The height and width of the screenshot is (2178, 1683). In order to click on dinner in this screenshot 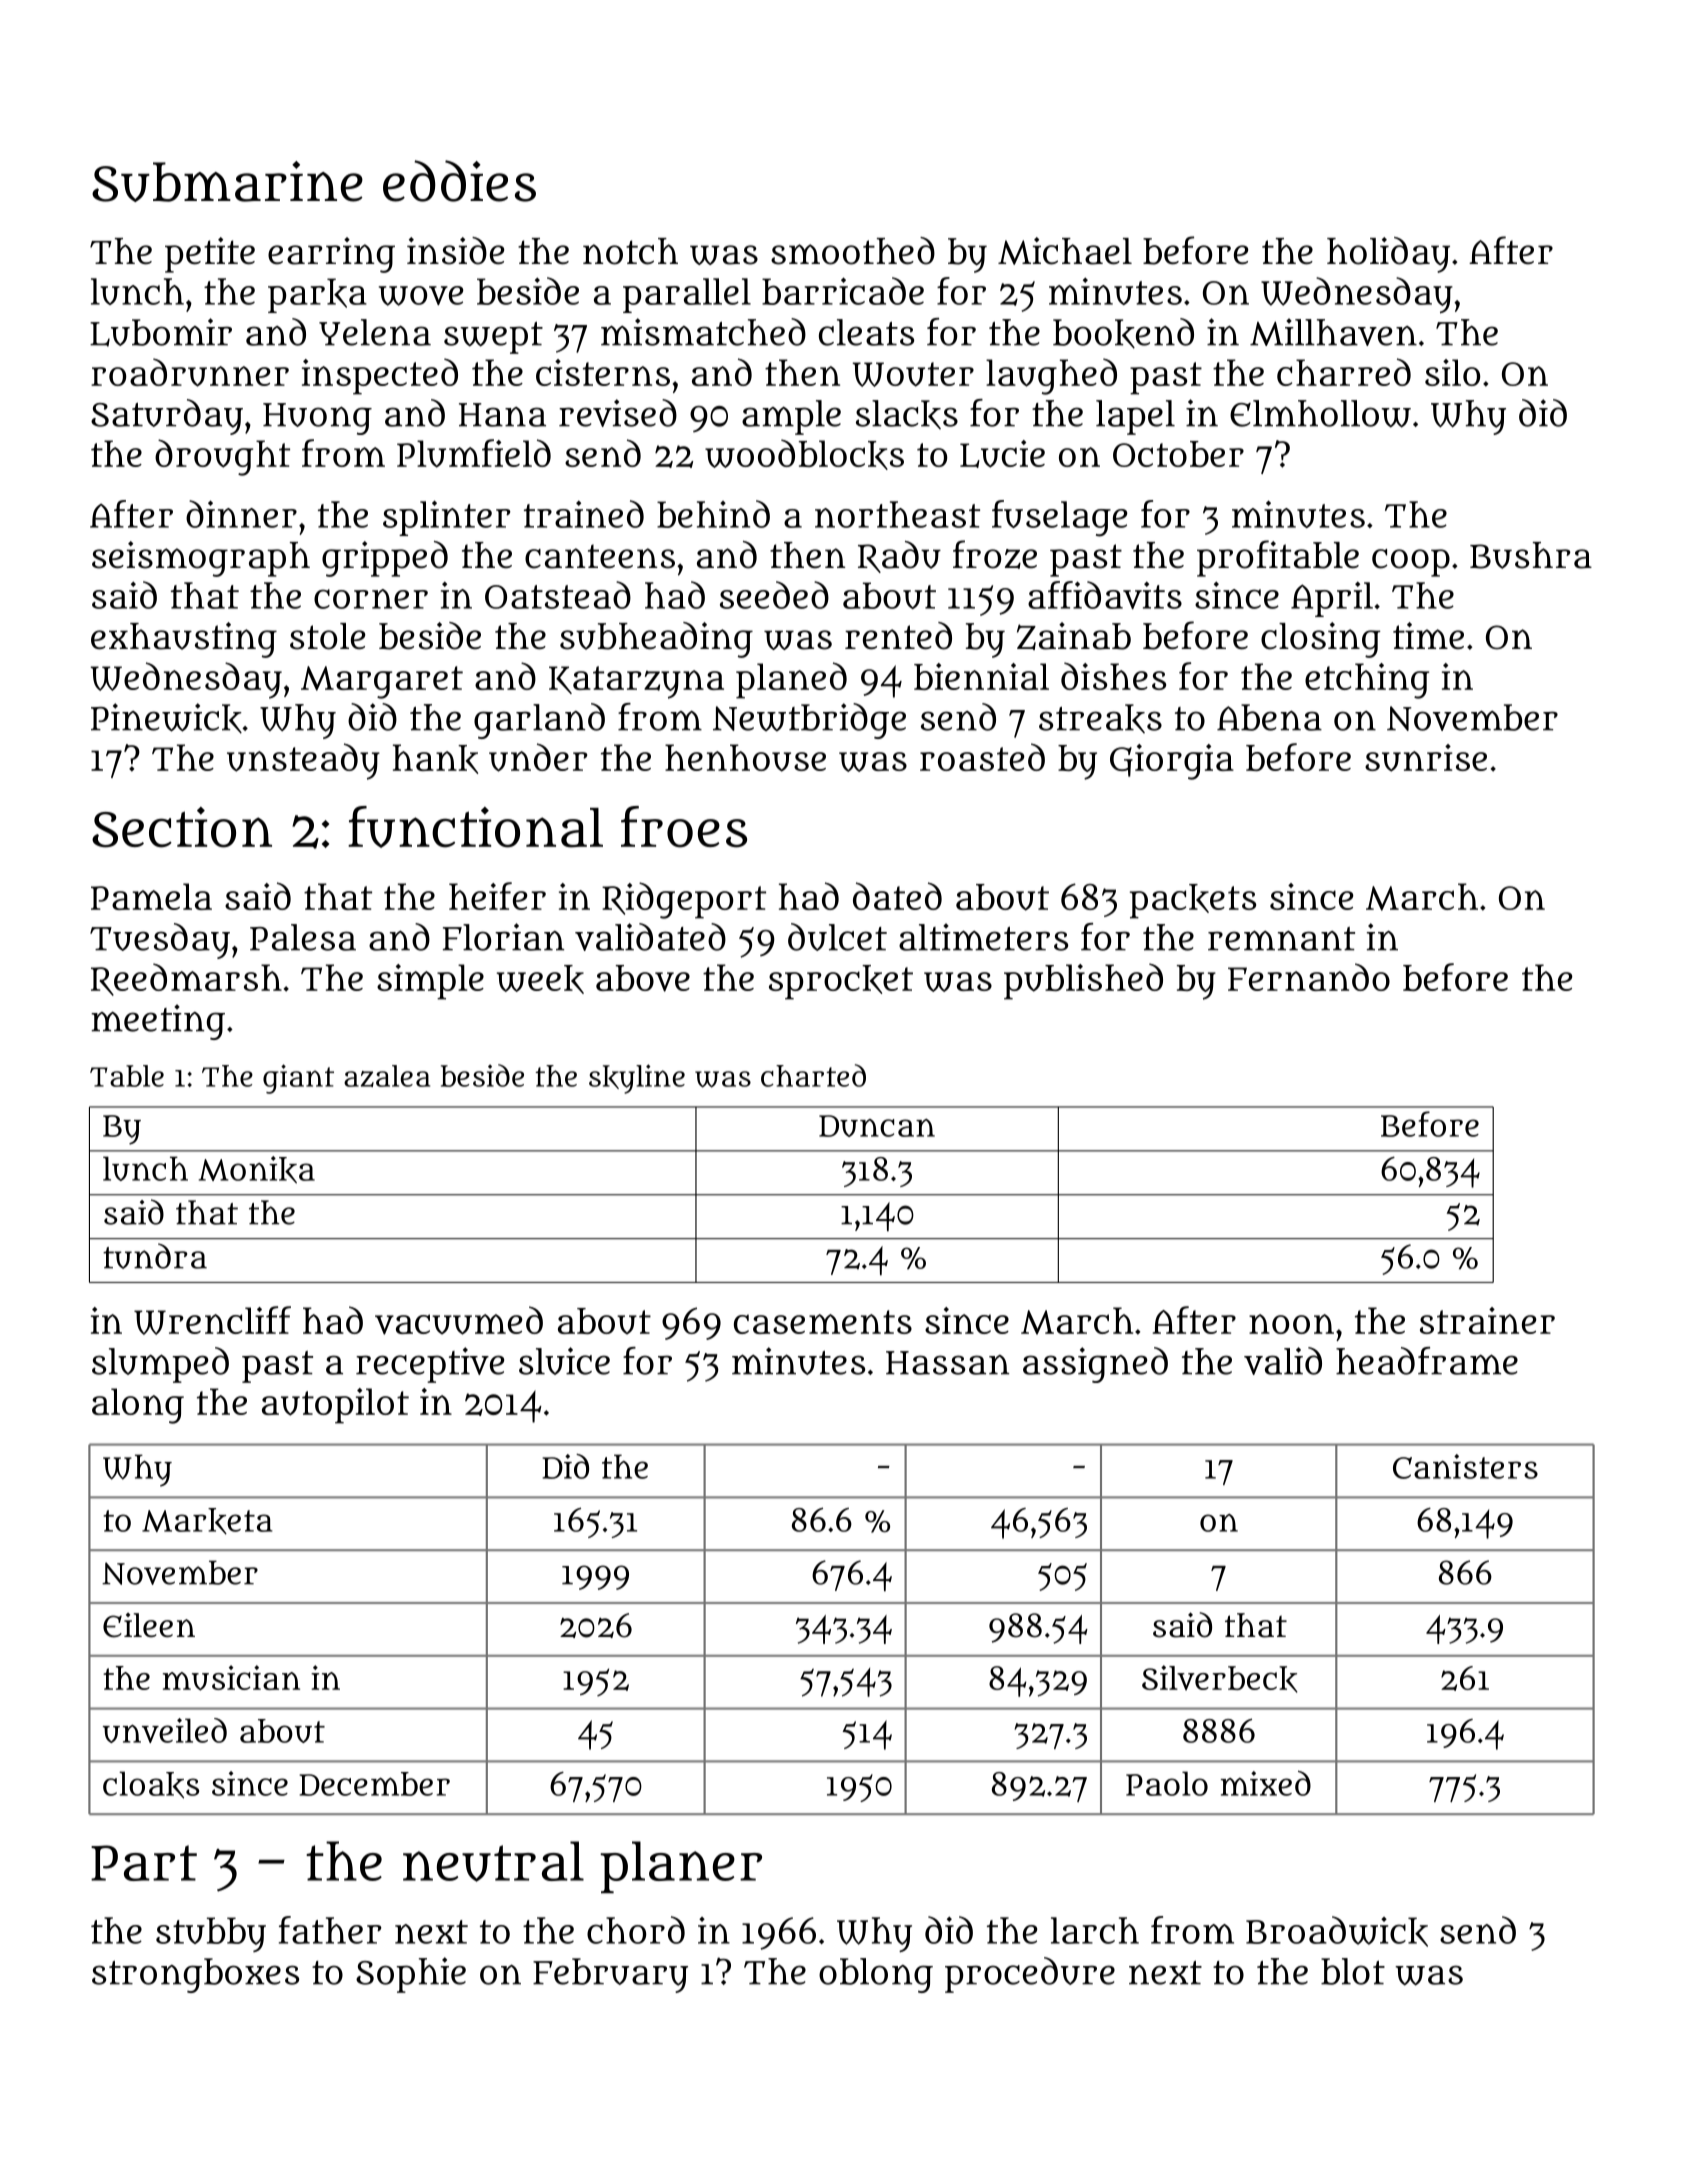, I will do `click(241, 514)`.
